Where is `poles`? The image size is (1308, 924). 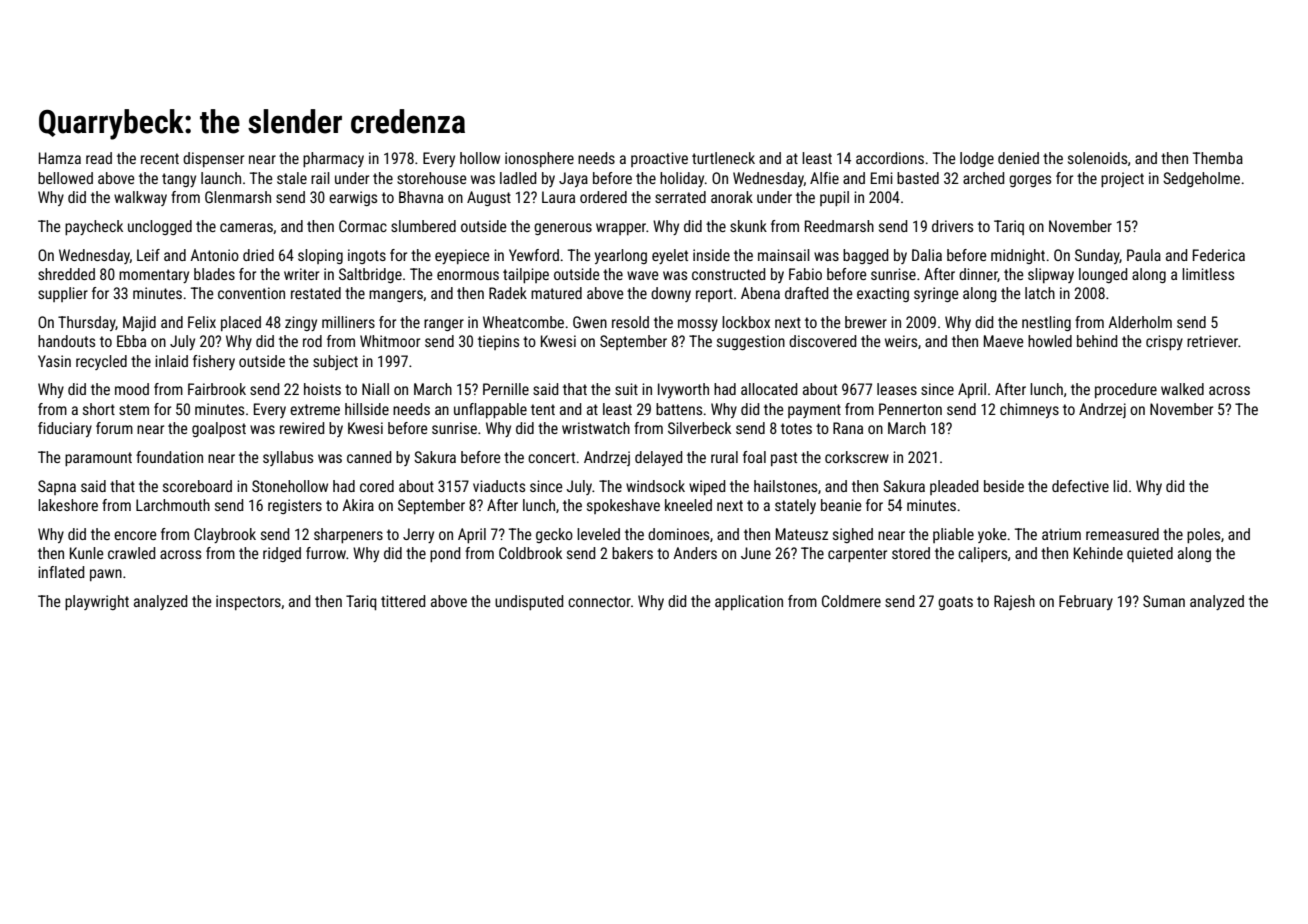
poles is located at coordinates (1203, 535).
